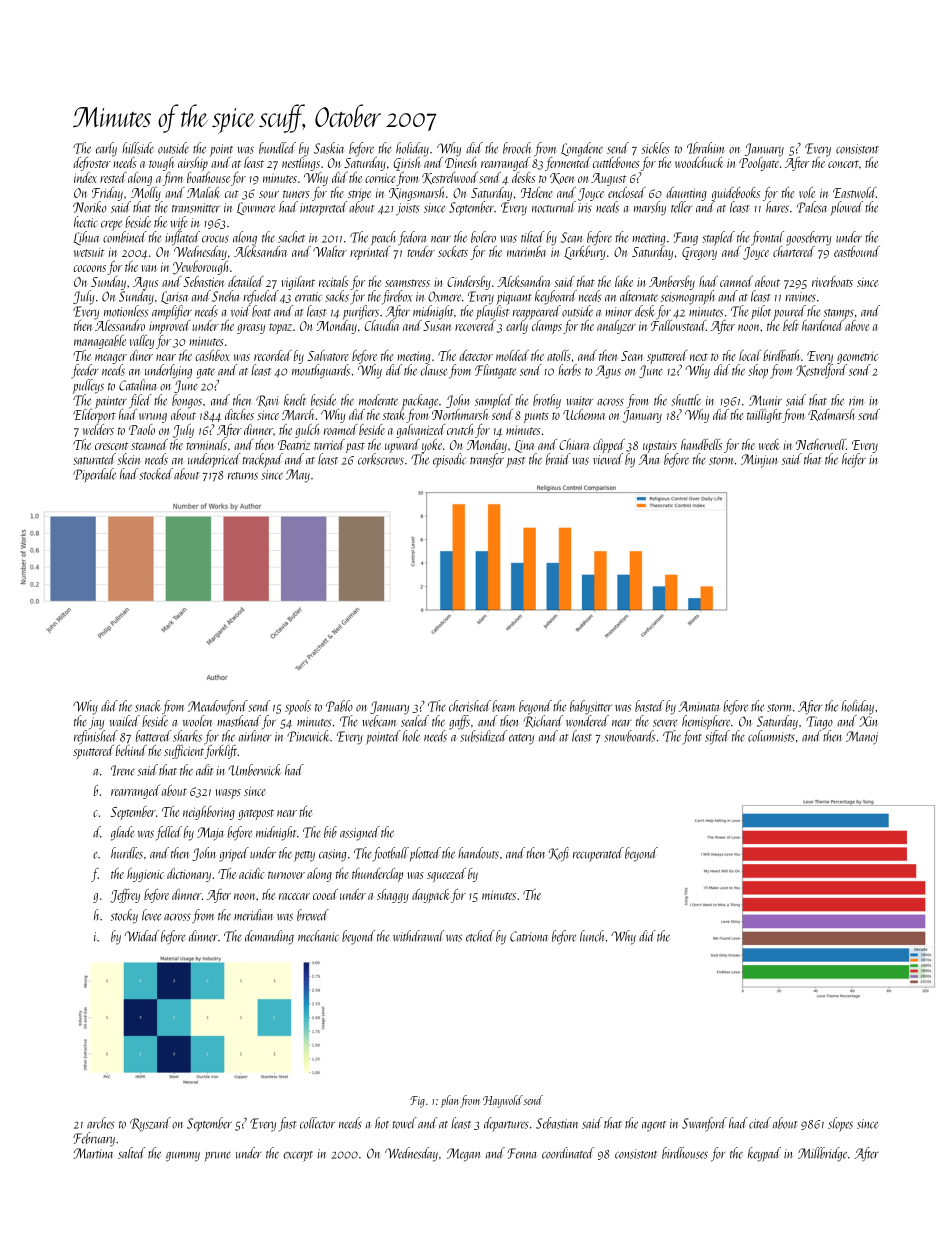  I want to click on lunch, so click(592, 936).
